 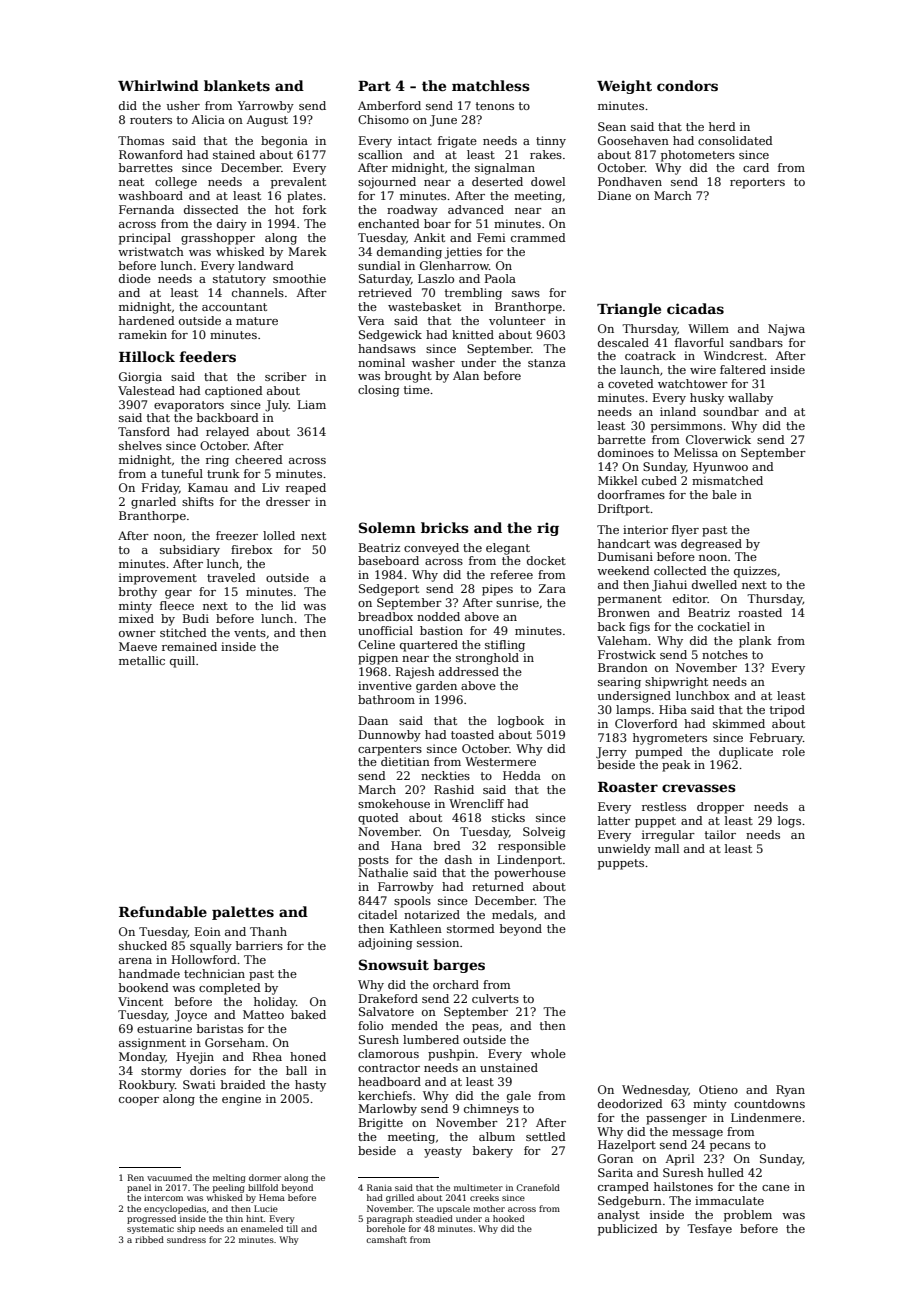 What do you see at coordinates (259, 459) in the screenshot?
I see `cheered` at bounding box center [259, 459].
